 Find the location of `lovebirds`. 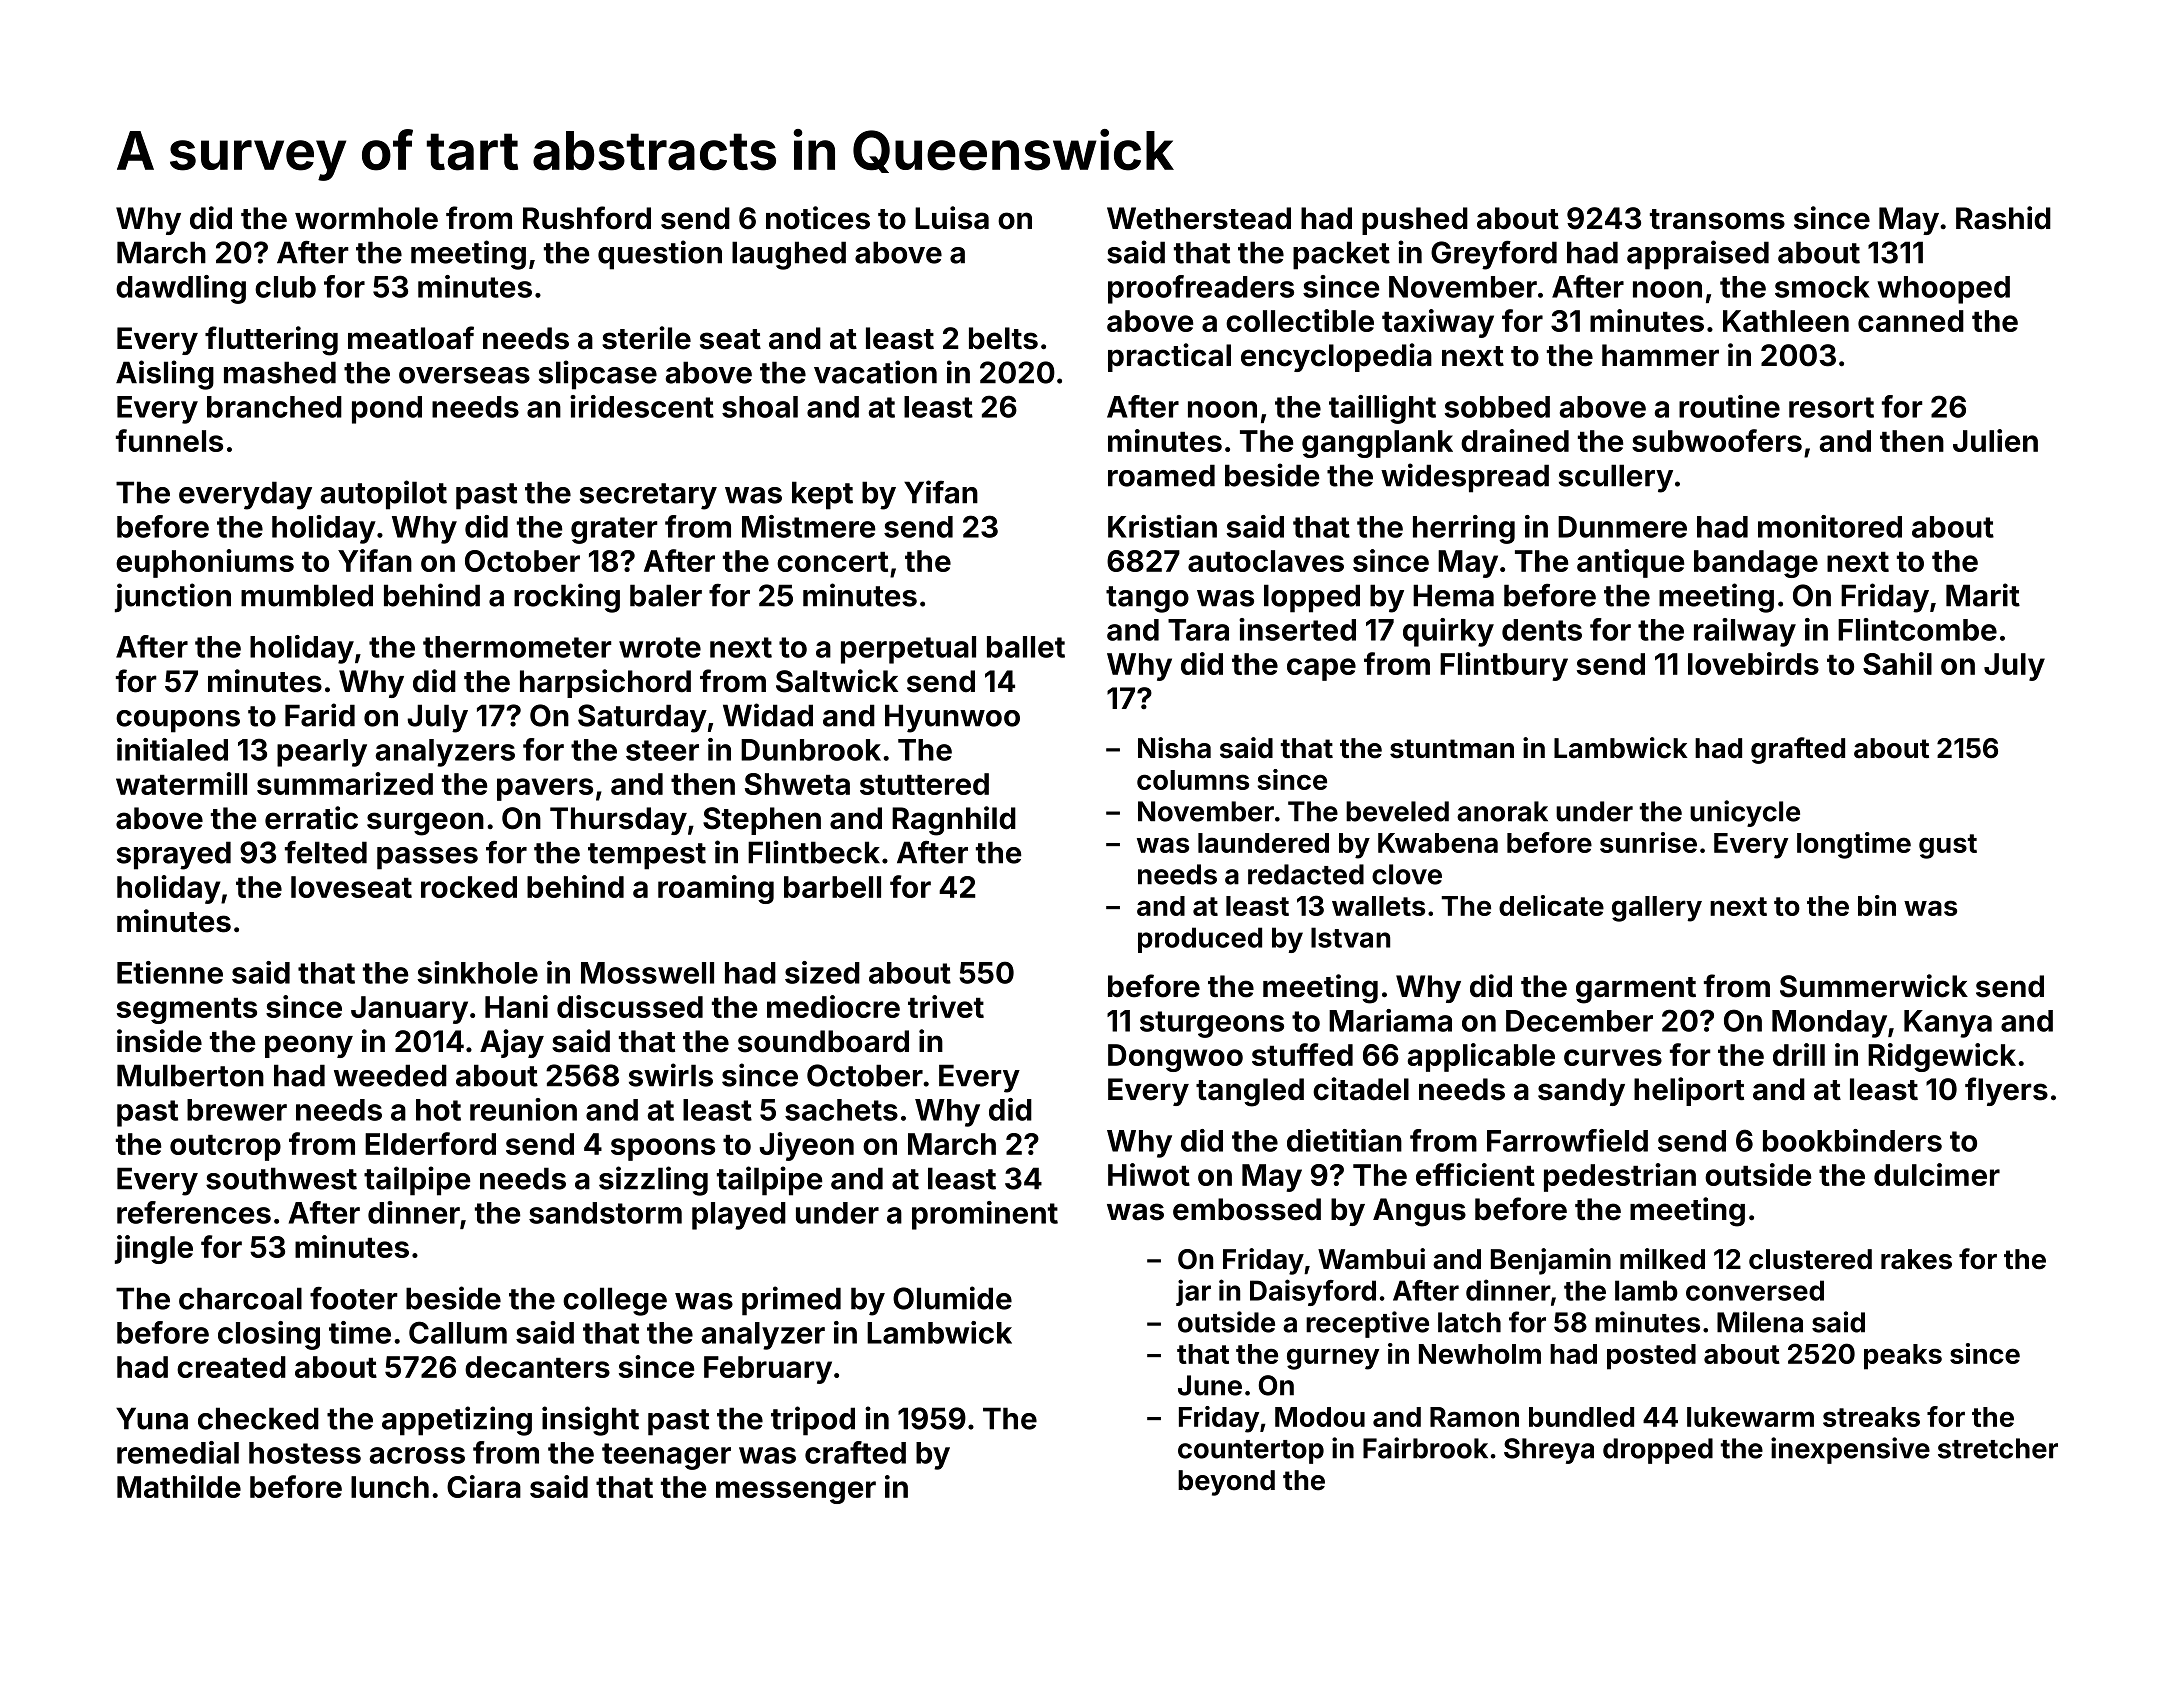

lovebirds is located at coordinates (1753, 663).
